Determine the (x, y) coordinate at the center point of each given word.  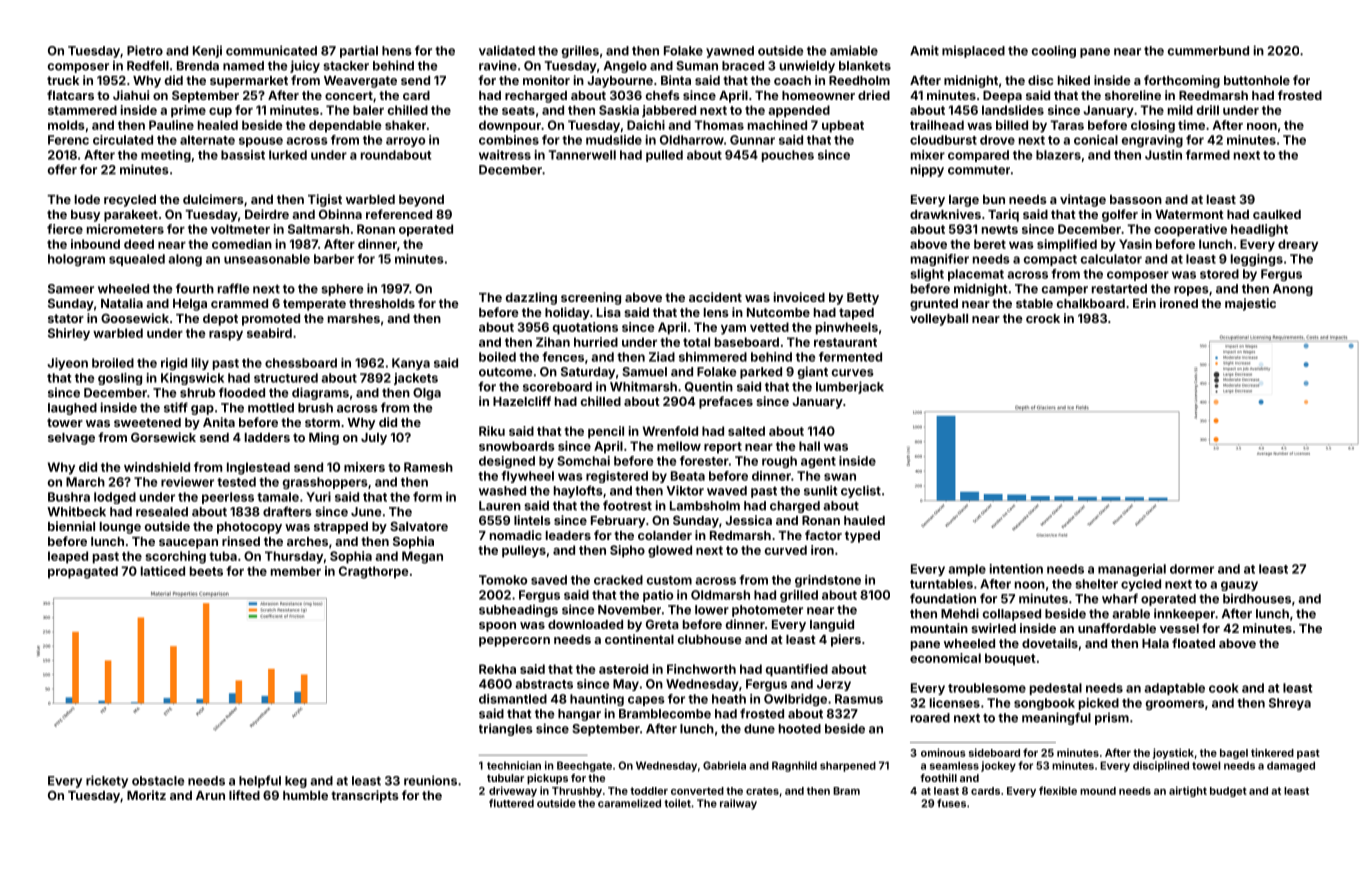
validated (507, 50)
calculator (1111, 259)
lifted (244, 795)
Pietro (145, 50)
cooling (1054, 51)
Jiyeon (67, 364)
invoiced (799, 297)
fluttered (511, 803)
